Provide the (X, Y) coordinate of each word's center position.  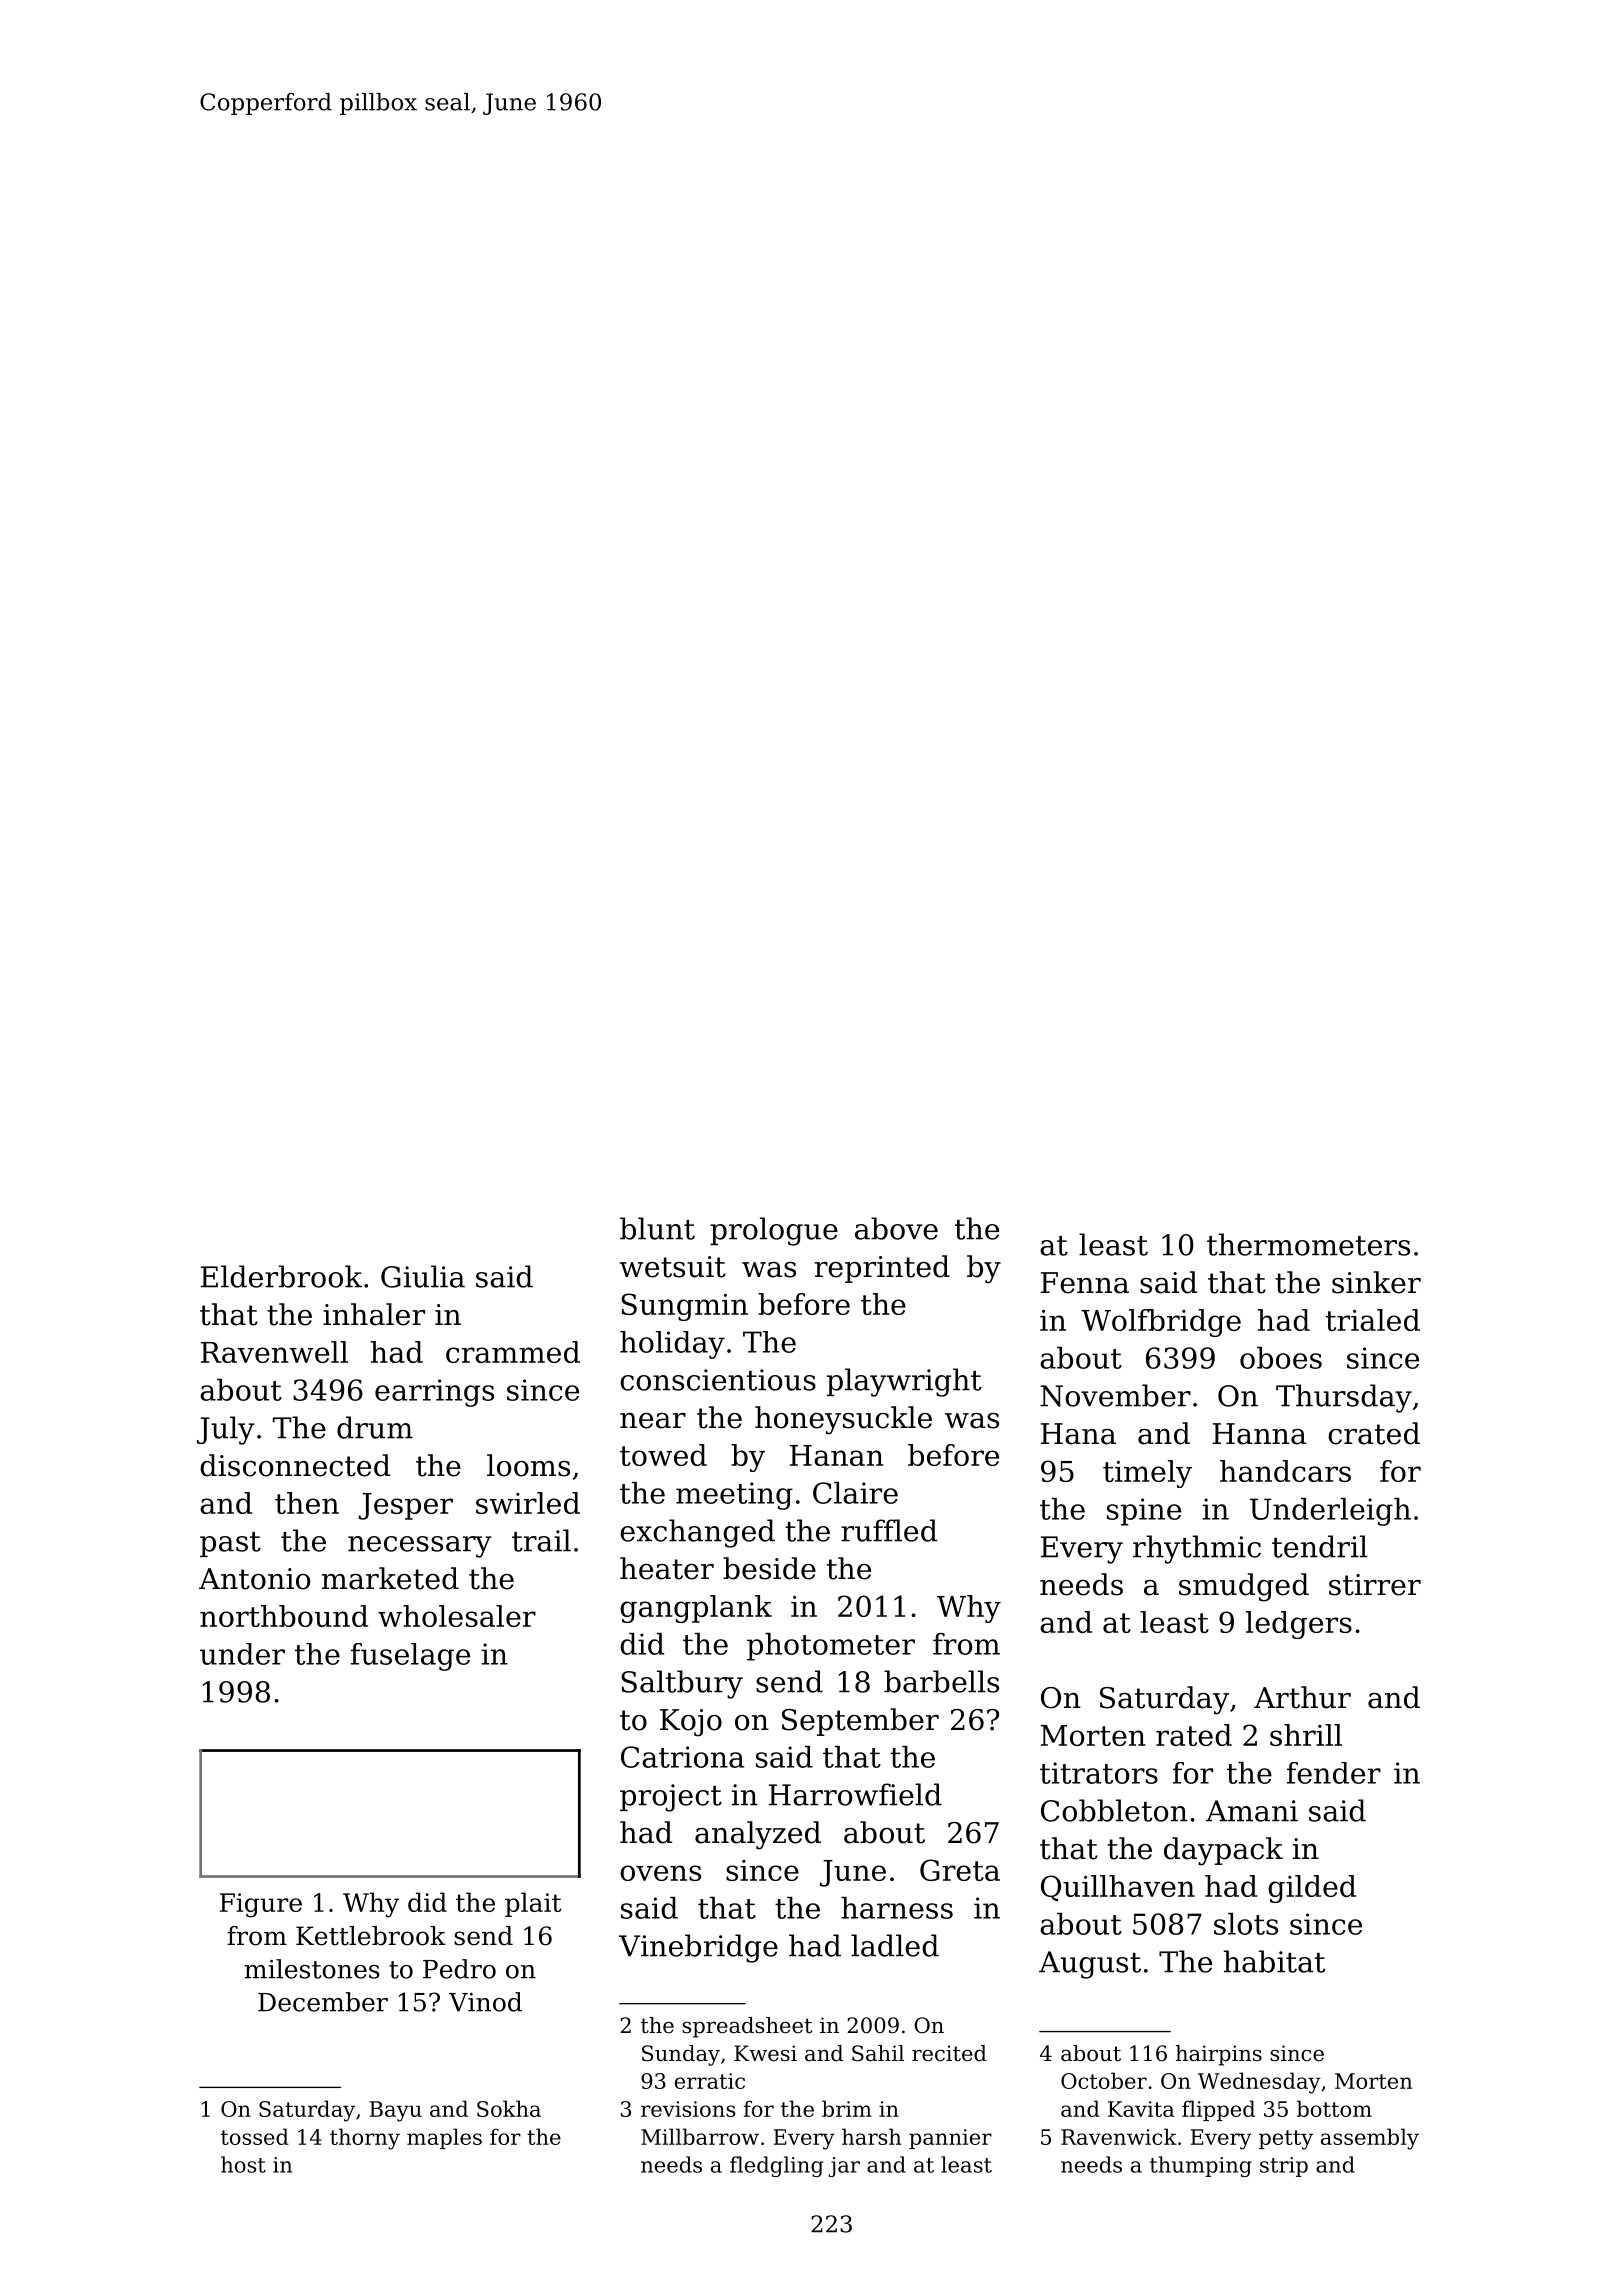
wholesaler (457, 1616)
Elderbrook (281, 1276)
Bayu (396, 2111)
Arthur (1302, 1697)
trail (541, 1540)
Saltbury (682, 1684)
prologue (774, 1231)
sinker (1376, 1282)
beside (769, 1568)
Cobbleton (1114, 1810)
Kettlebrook (371, 1936)
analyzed (758, 1835)
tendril (1320, 1546)
